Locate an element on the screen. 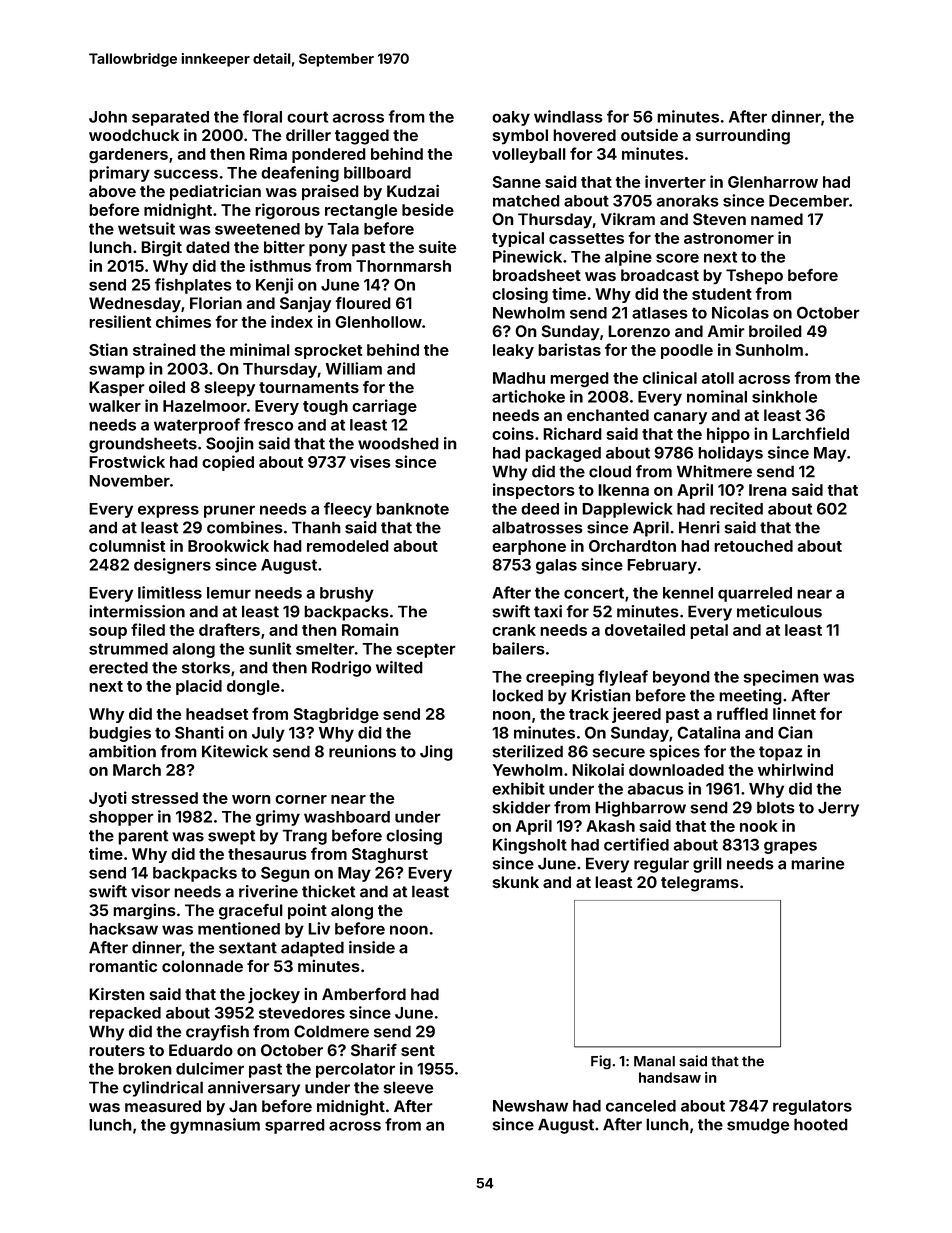 This screenshot has height=1233, width=952. poodle is located at coordinates (687, 351).
